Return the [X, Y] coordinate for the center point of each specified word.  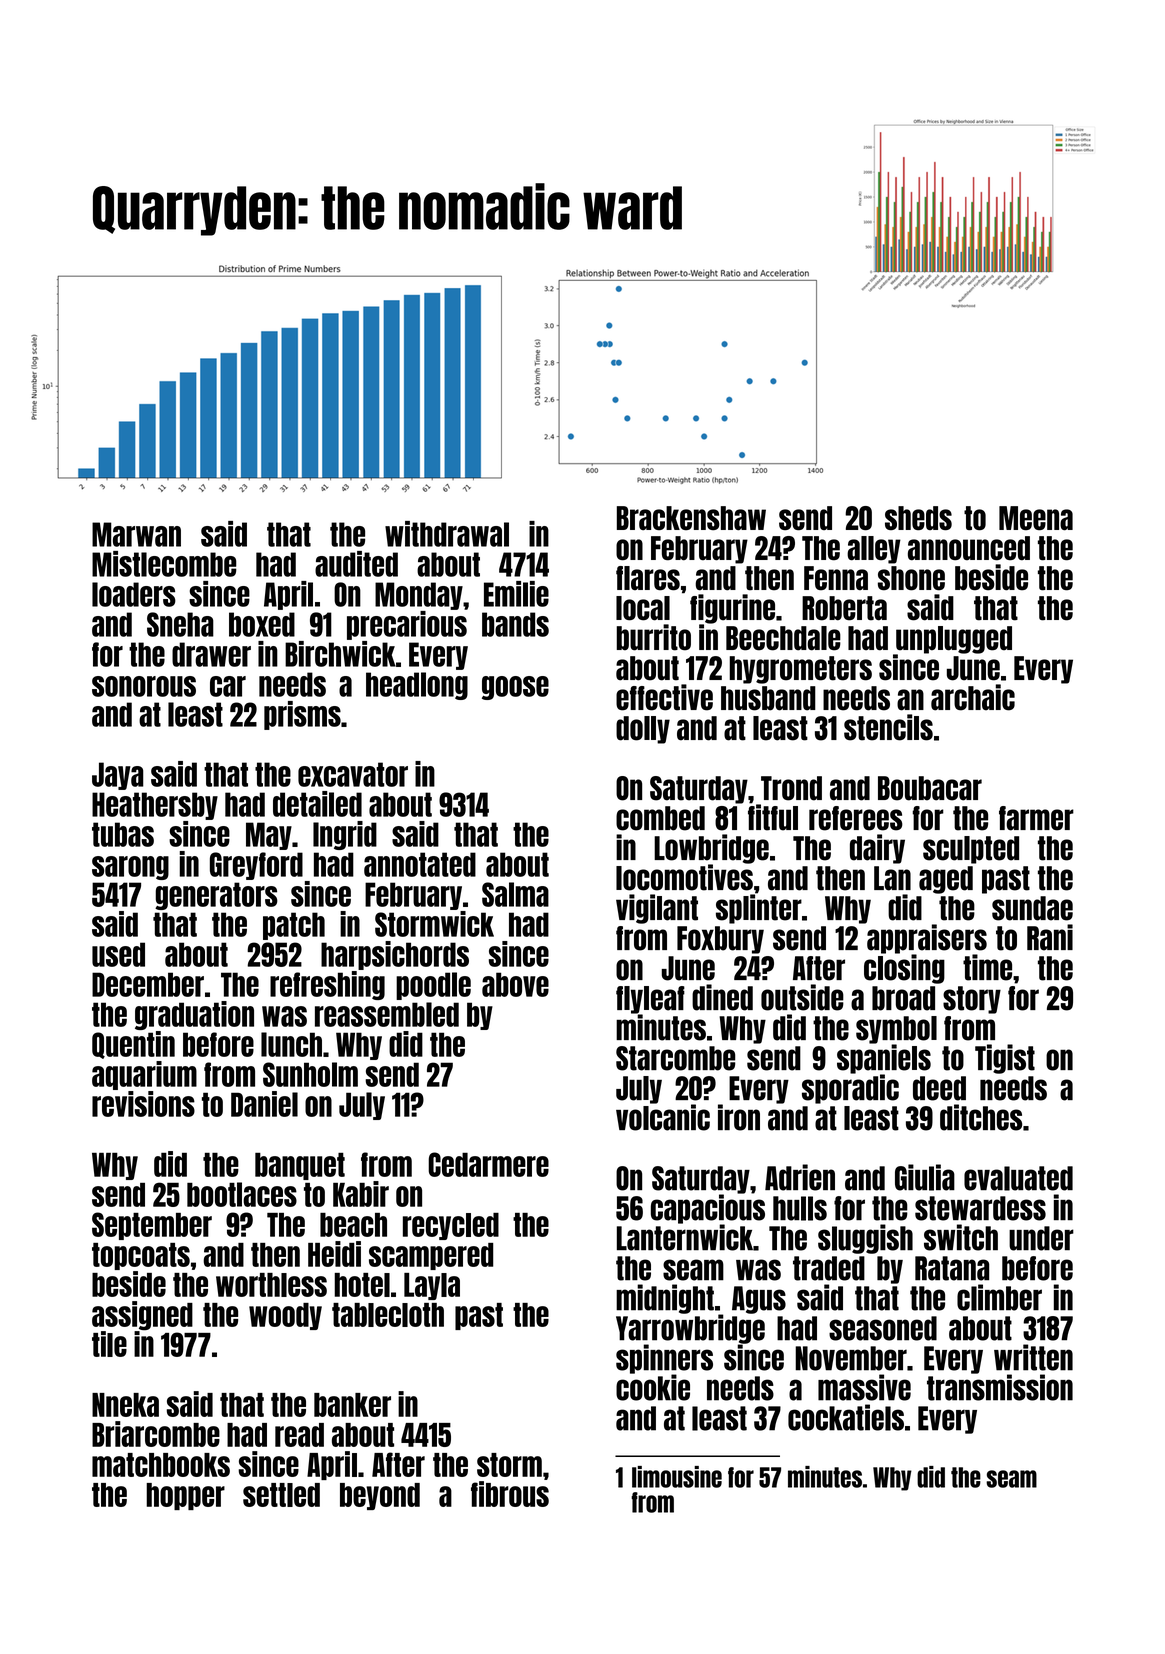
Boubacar [930, 788]
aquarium [144, 1075]
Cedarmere [488, 1164]
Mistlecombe [164, 564]
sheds [918, 518]
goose [515, 688]
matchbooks [161, 1465]
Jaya [118, 776]
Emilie [516, 594]
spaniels [884, 1059]
